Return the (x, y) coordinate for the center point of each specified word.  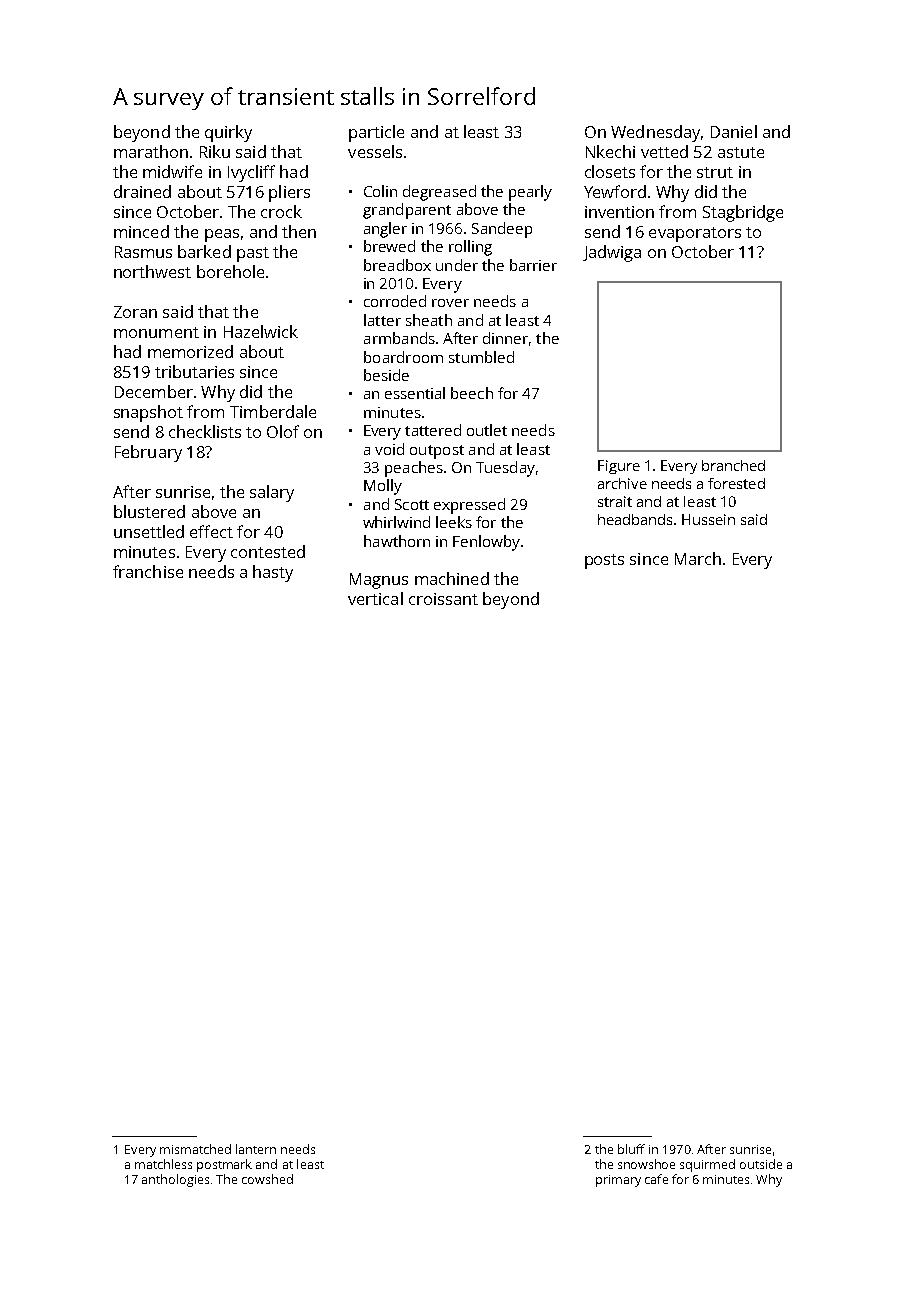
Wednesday (655, 133)
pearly (530, 193)
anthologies (175, 1180)
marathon (151, 151)
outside (761, 1164)
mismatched (195, 1149)
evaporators (695, 234)
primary (618, 1181)
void (389, 449)
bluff (631, 1149)
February (148, 453)
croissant (443, 599)
